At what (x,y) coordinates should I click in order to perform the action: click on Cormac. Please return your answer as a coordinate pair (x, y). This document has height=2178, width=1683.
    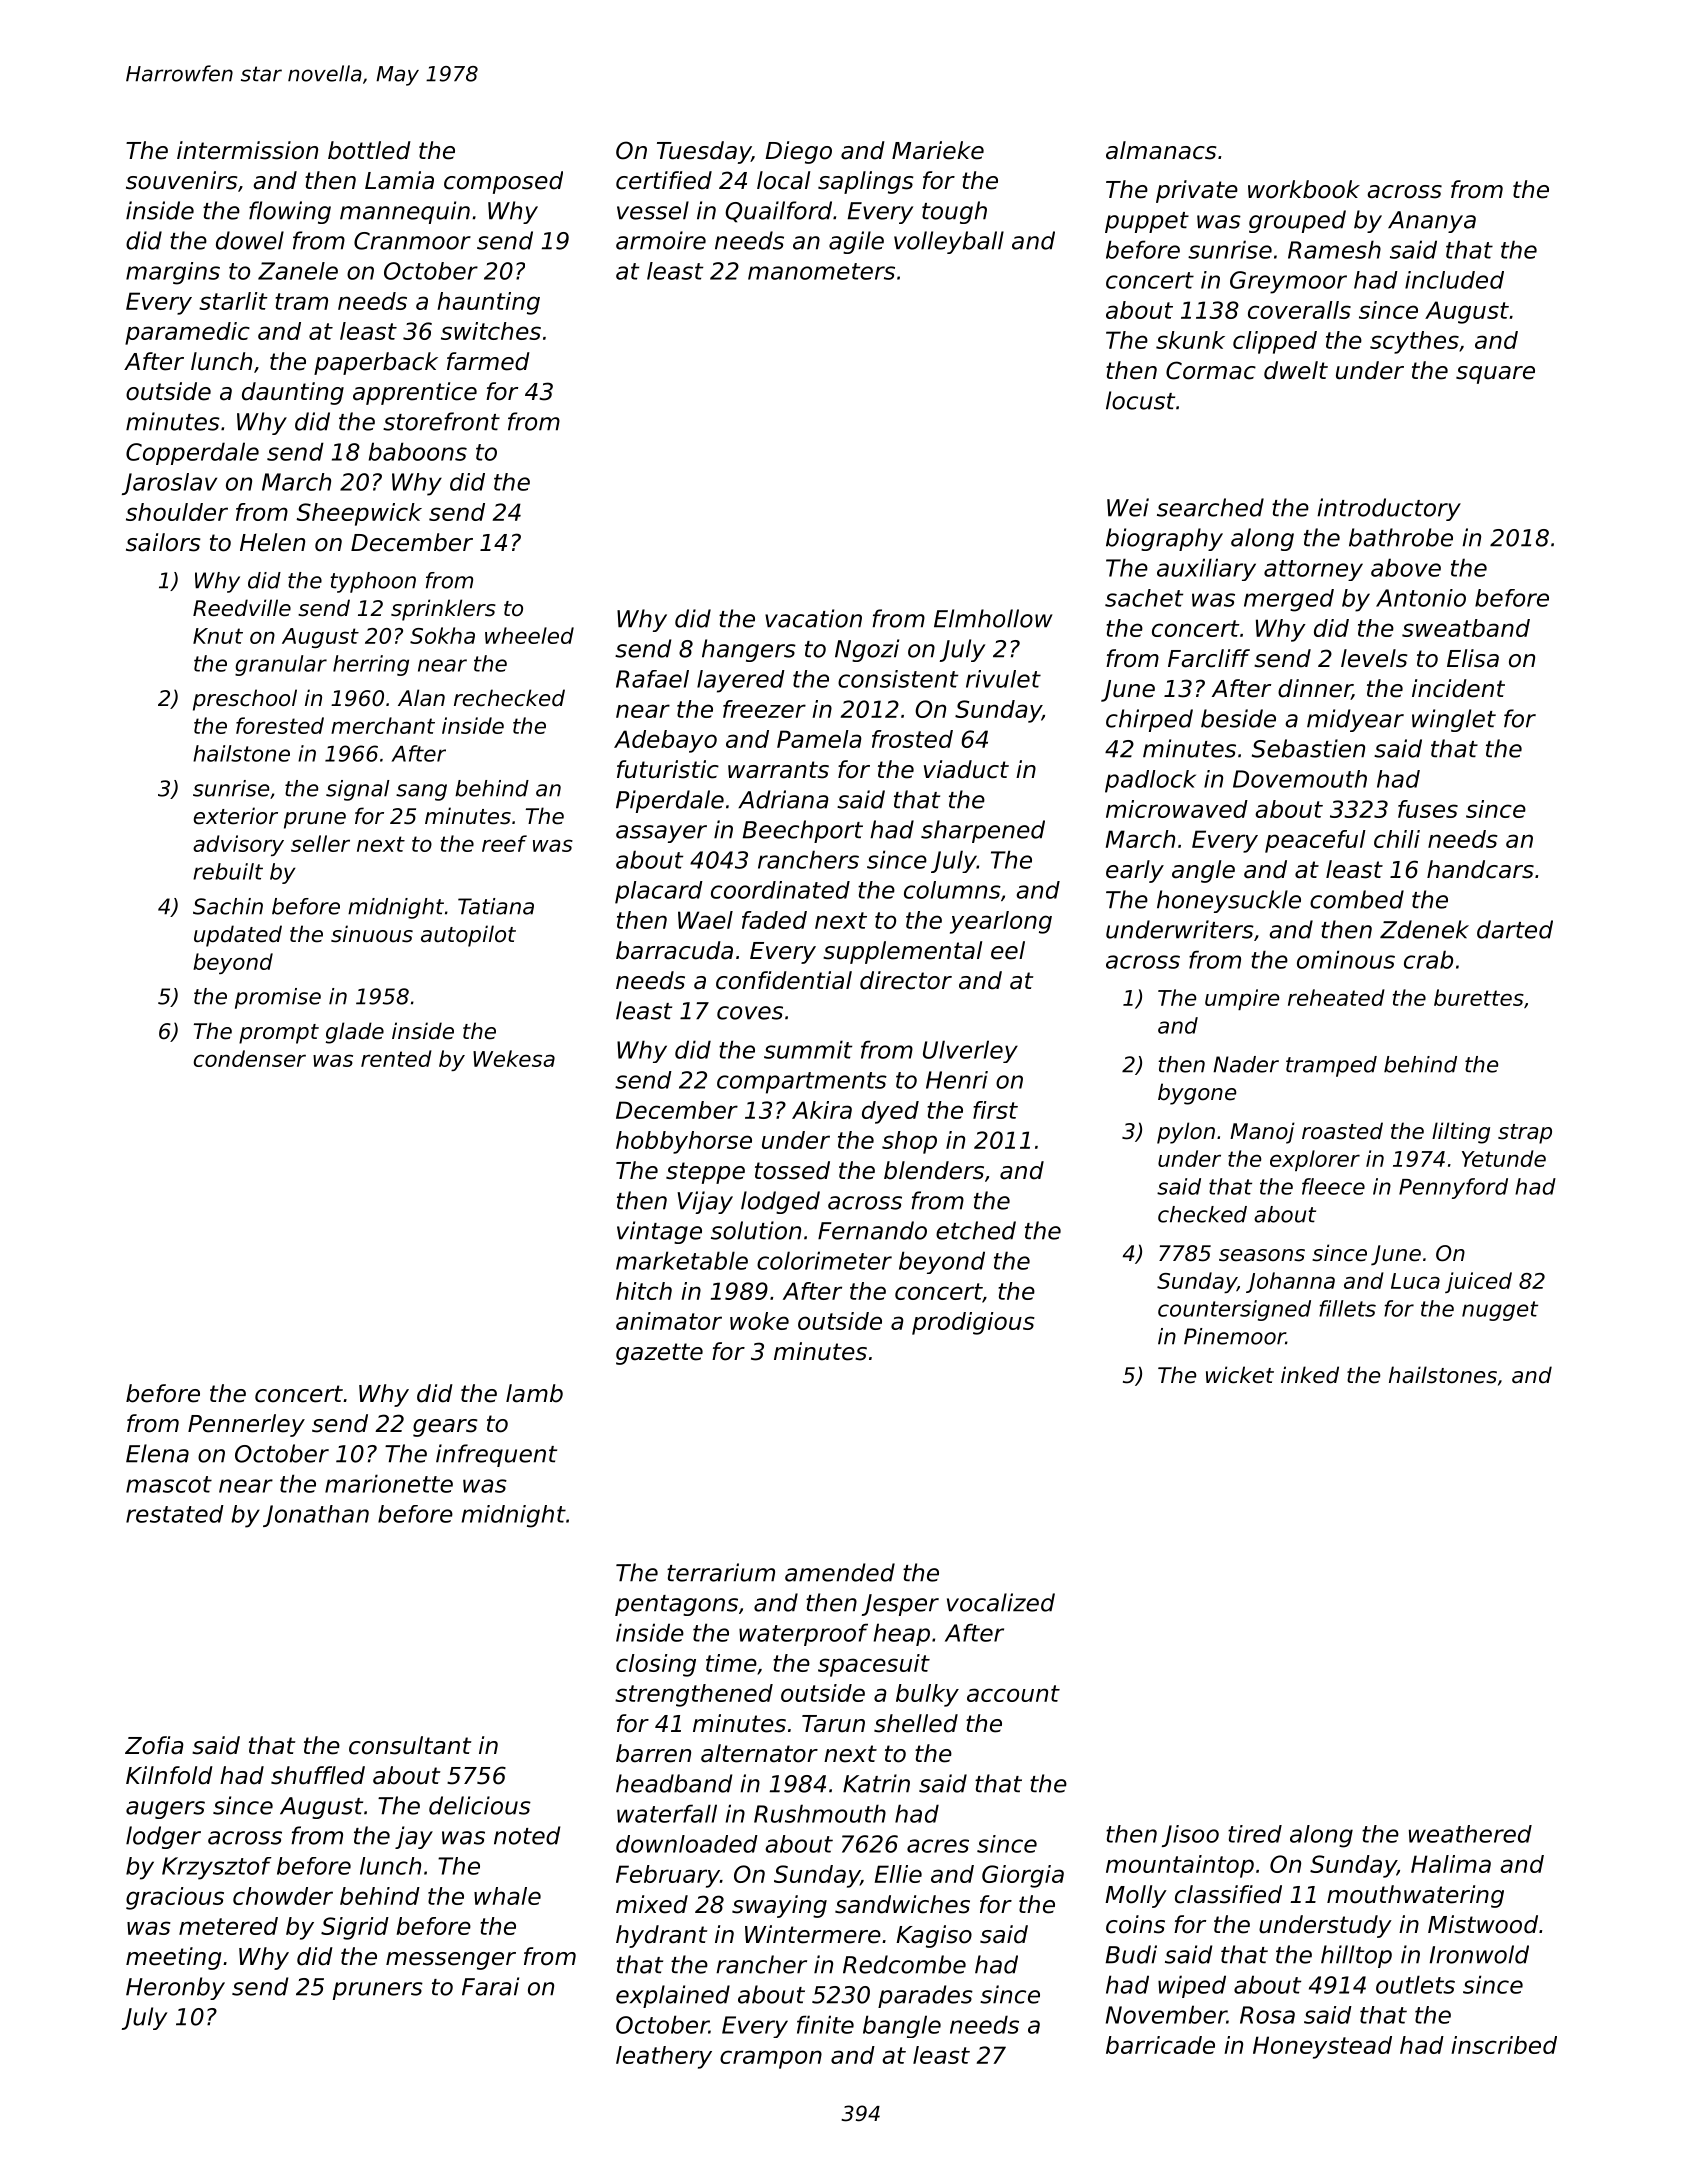
    Looking at the image, I should click on (1211, 370).
